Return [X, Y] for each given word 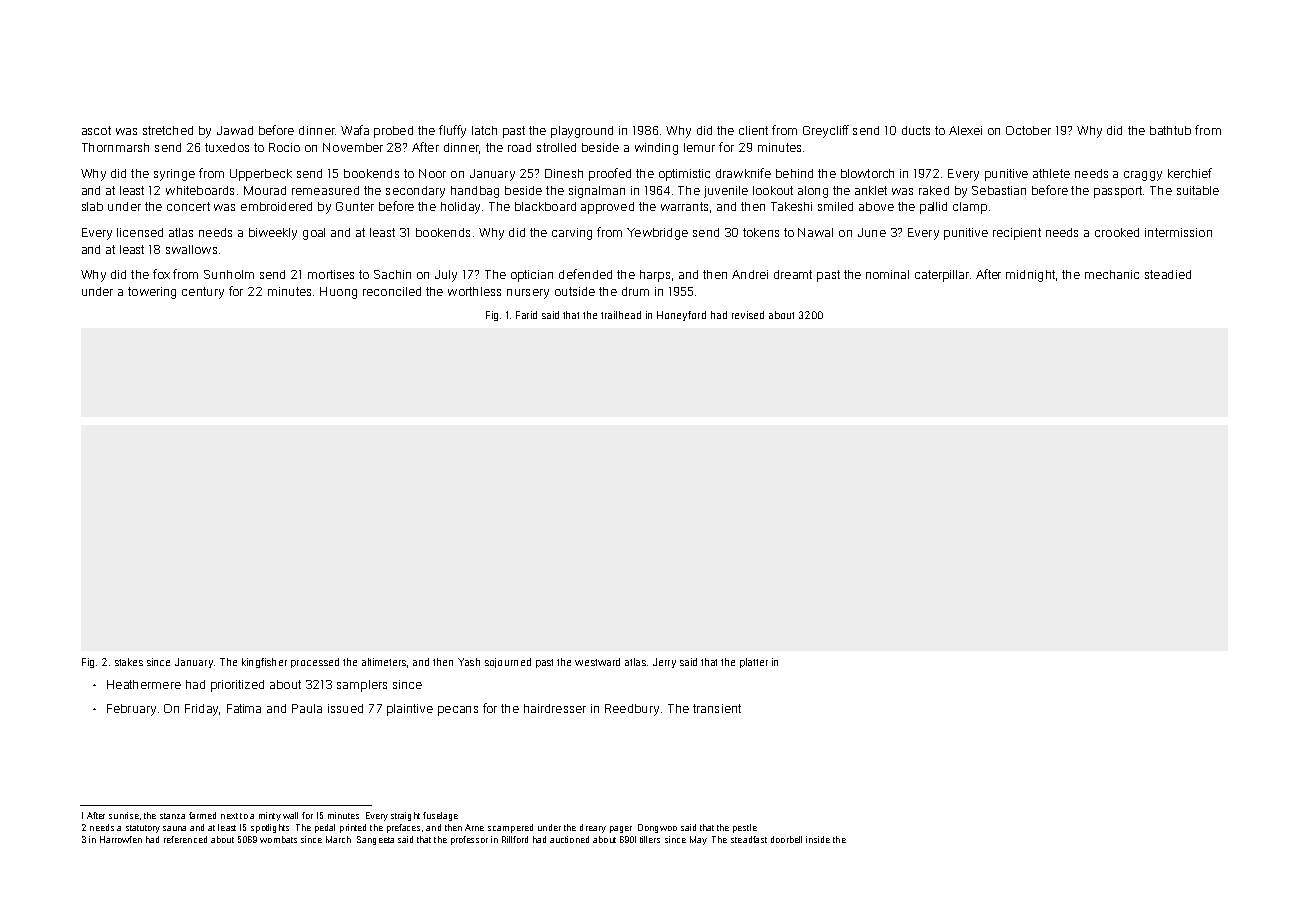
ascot [96, 130]
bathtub [1170, 130]
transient [717, 708]
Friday [201, 710]
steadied [1168, 274]
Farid [526, 315]
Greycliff [826, 131]
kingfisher [264, 663]
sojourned [508, 663]
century [203, 293]
